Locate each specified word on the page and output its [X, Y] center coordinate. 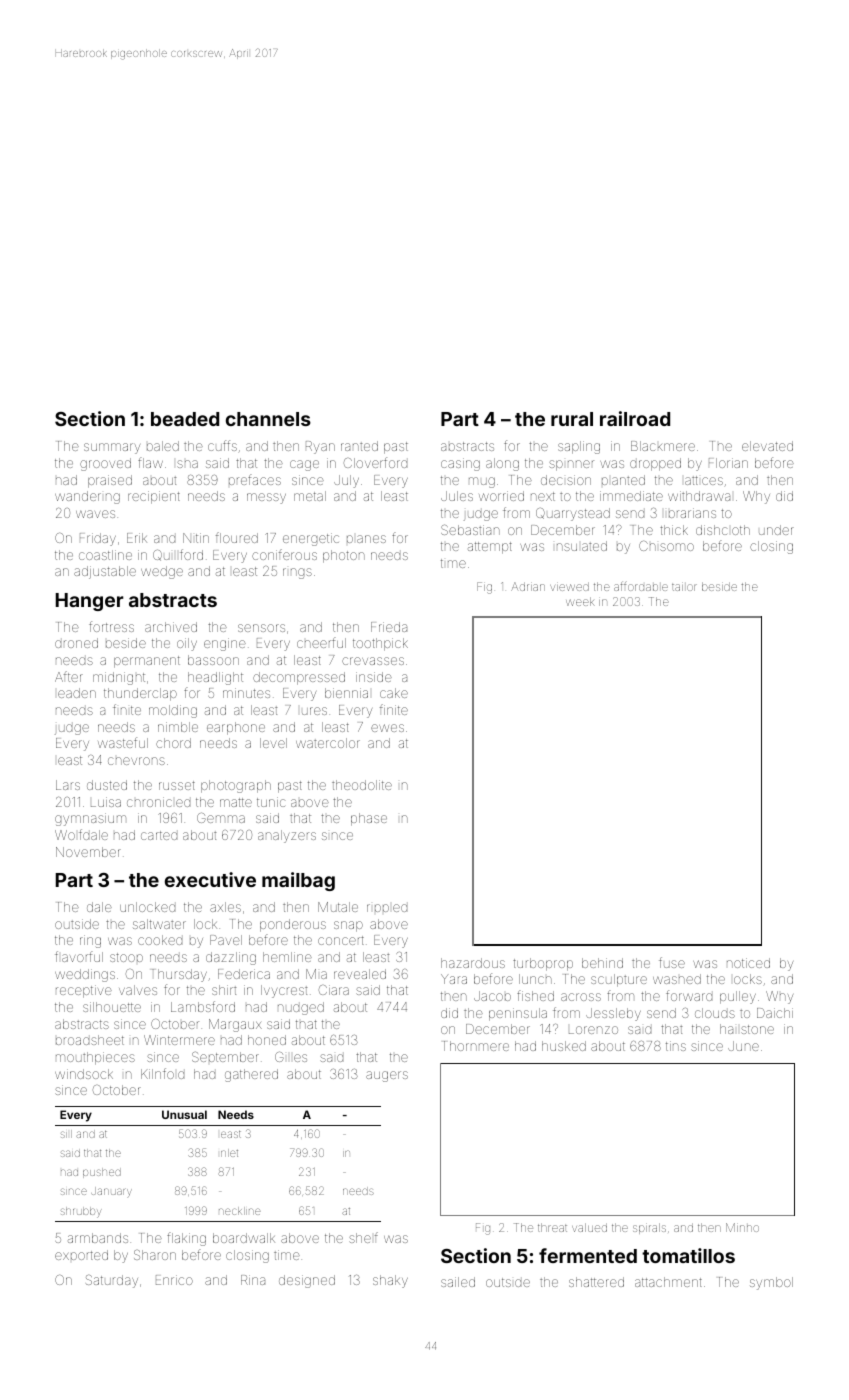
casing [460, 464]
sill [66, 1134]
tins [676, 1046]
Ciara [334, 990]
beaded [185, 419]
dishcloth [723, 530]
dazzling [231, 958]
